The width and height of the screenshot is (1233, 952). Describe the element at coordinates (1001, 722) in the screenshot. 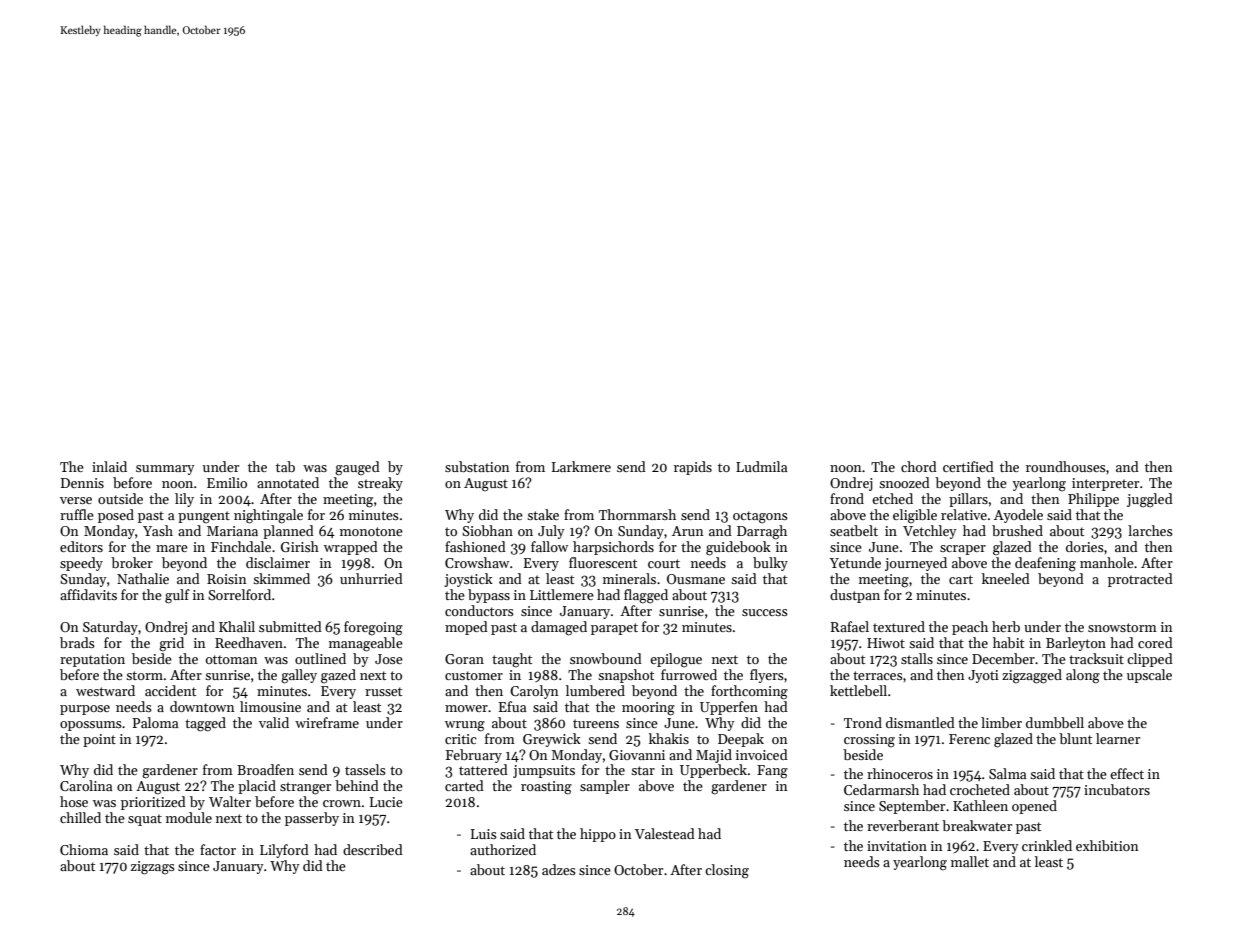

I see `limber` at that location.
